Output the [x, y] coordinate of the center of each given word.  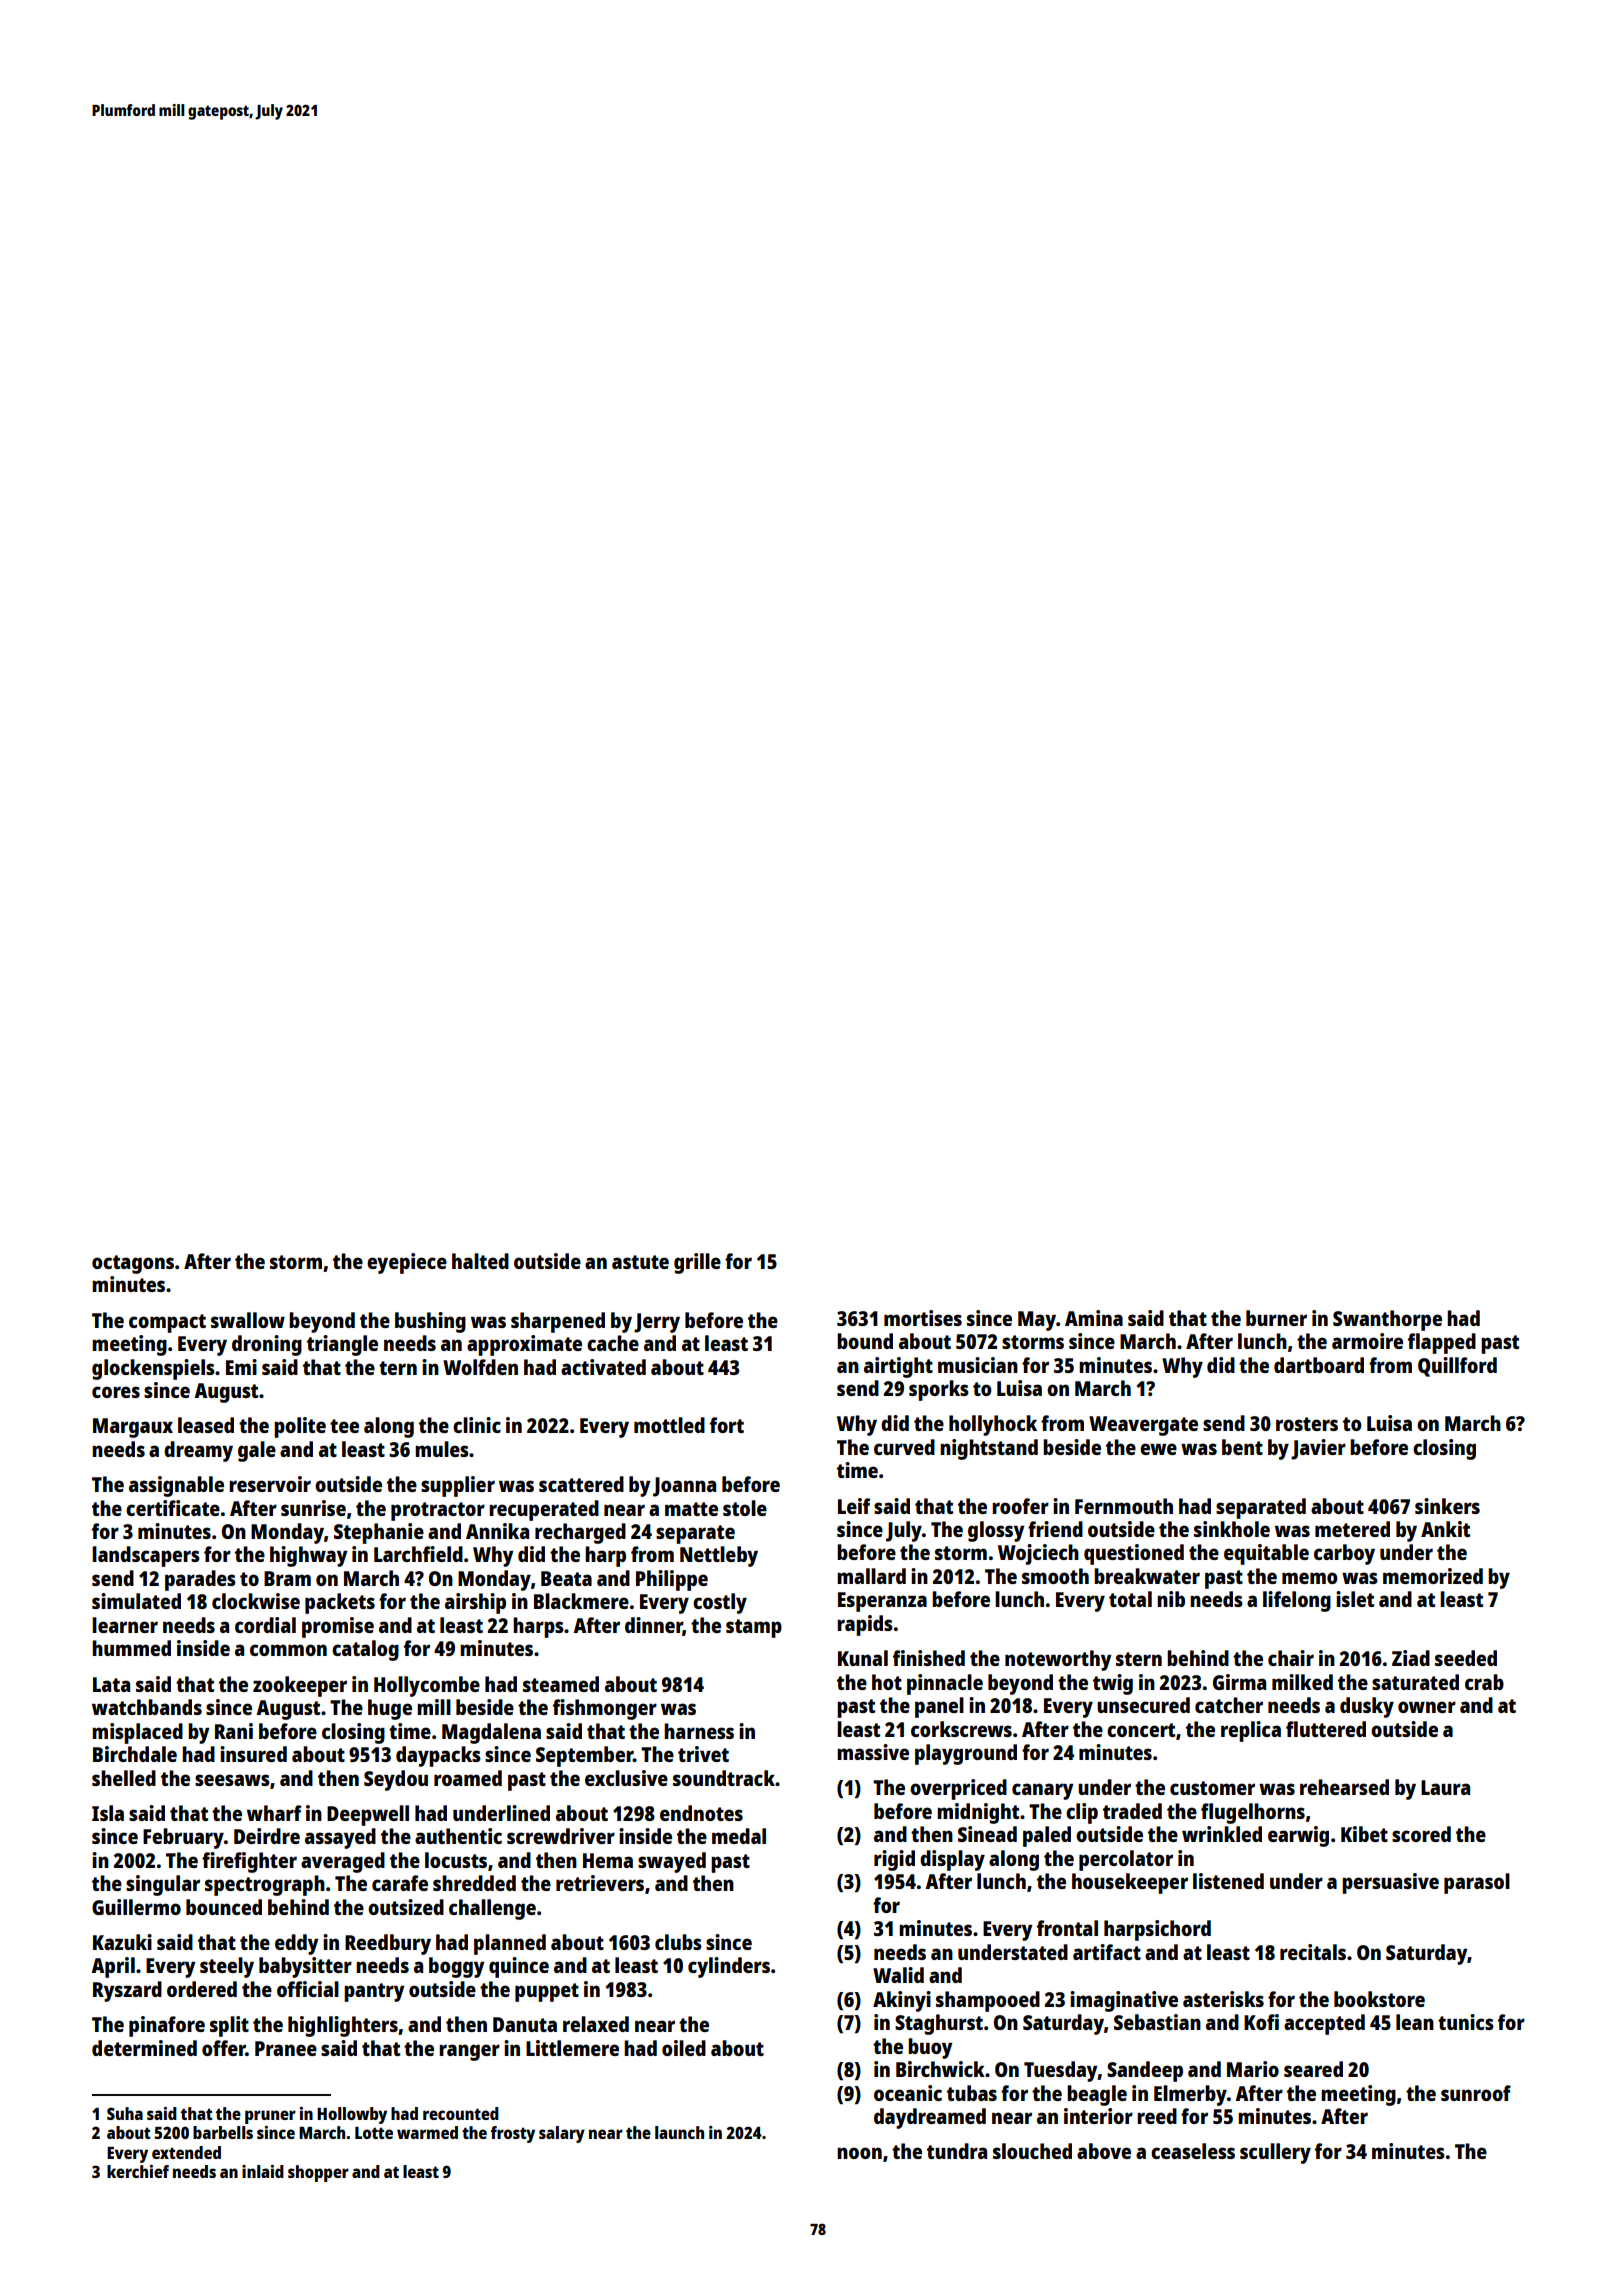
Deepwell [368, 1815]
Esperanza [882, 1602]
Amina [1094, 1318]
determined [144, 2048]
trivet [703, 1754]
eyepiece [407, 1263]
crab [1484, 1682]
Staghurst [939, 2024]
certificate [173, 1508]
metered [1352, 1529]
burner [1276, 1318]
